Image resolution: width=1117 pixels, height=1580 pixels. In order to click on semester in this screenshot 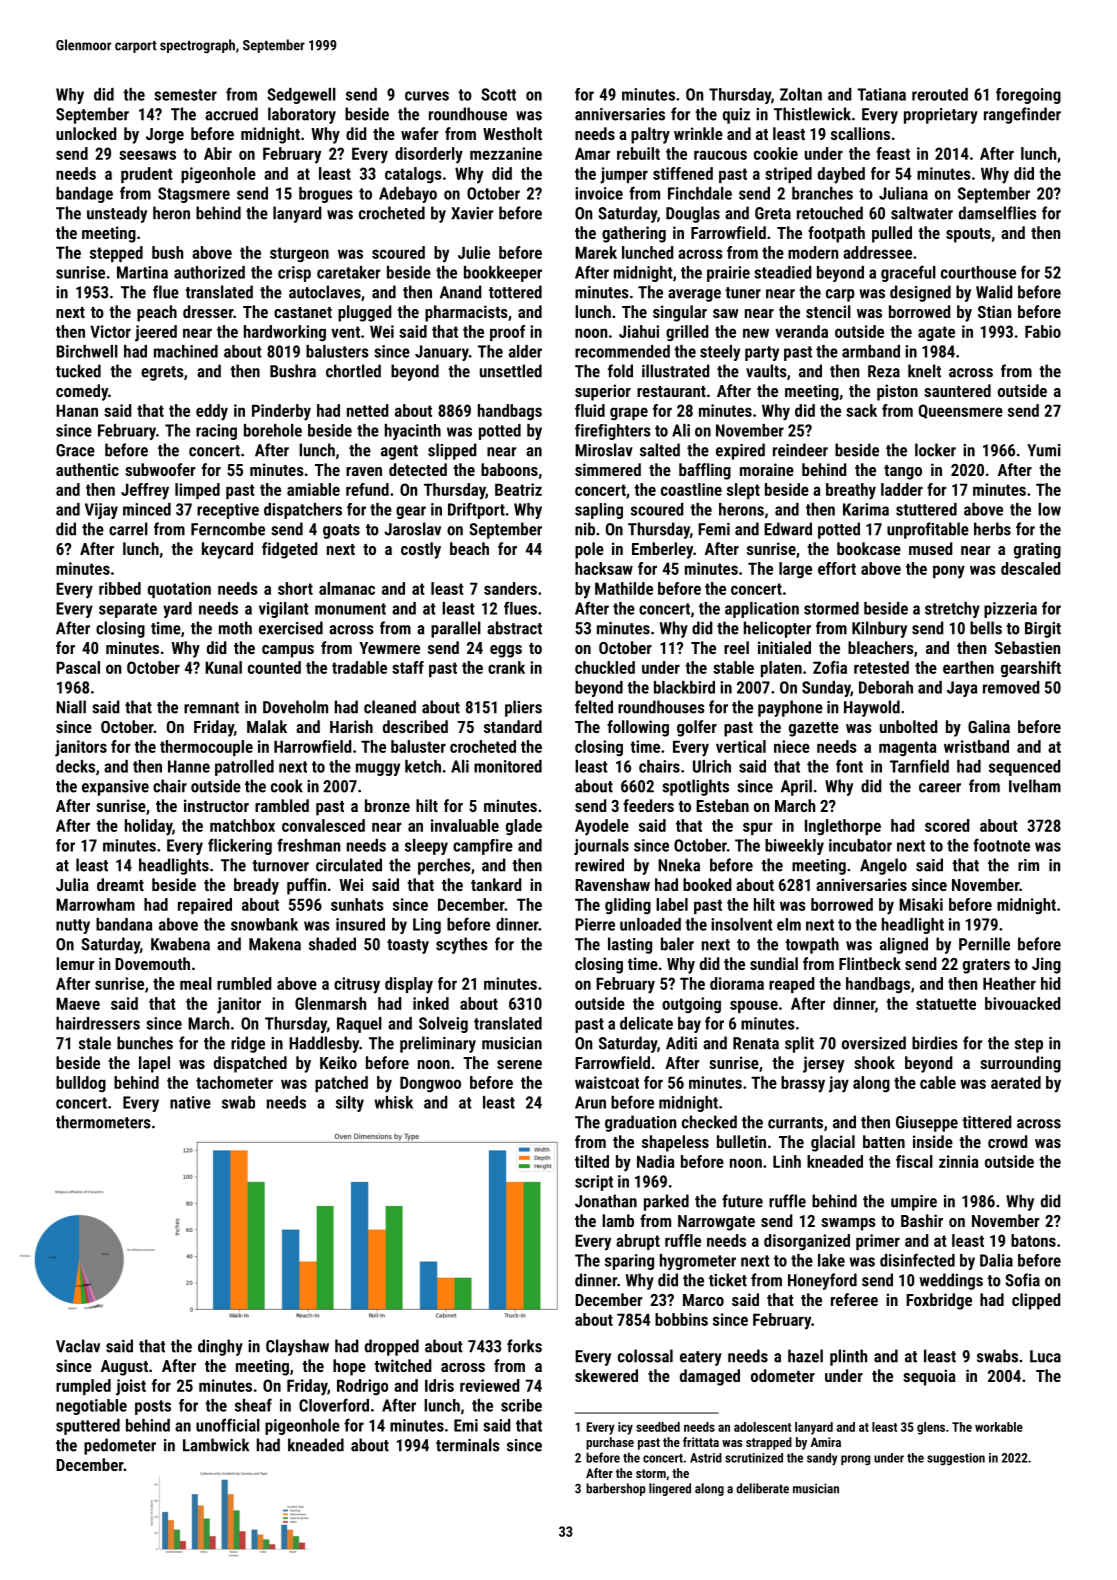, I will do `click(185, 95)`.
